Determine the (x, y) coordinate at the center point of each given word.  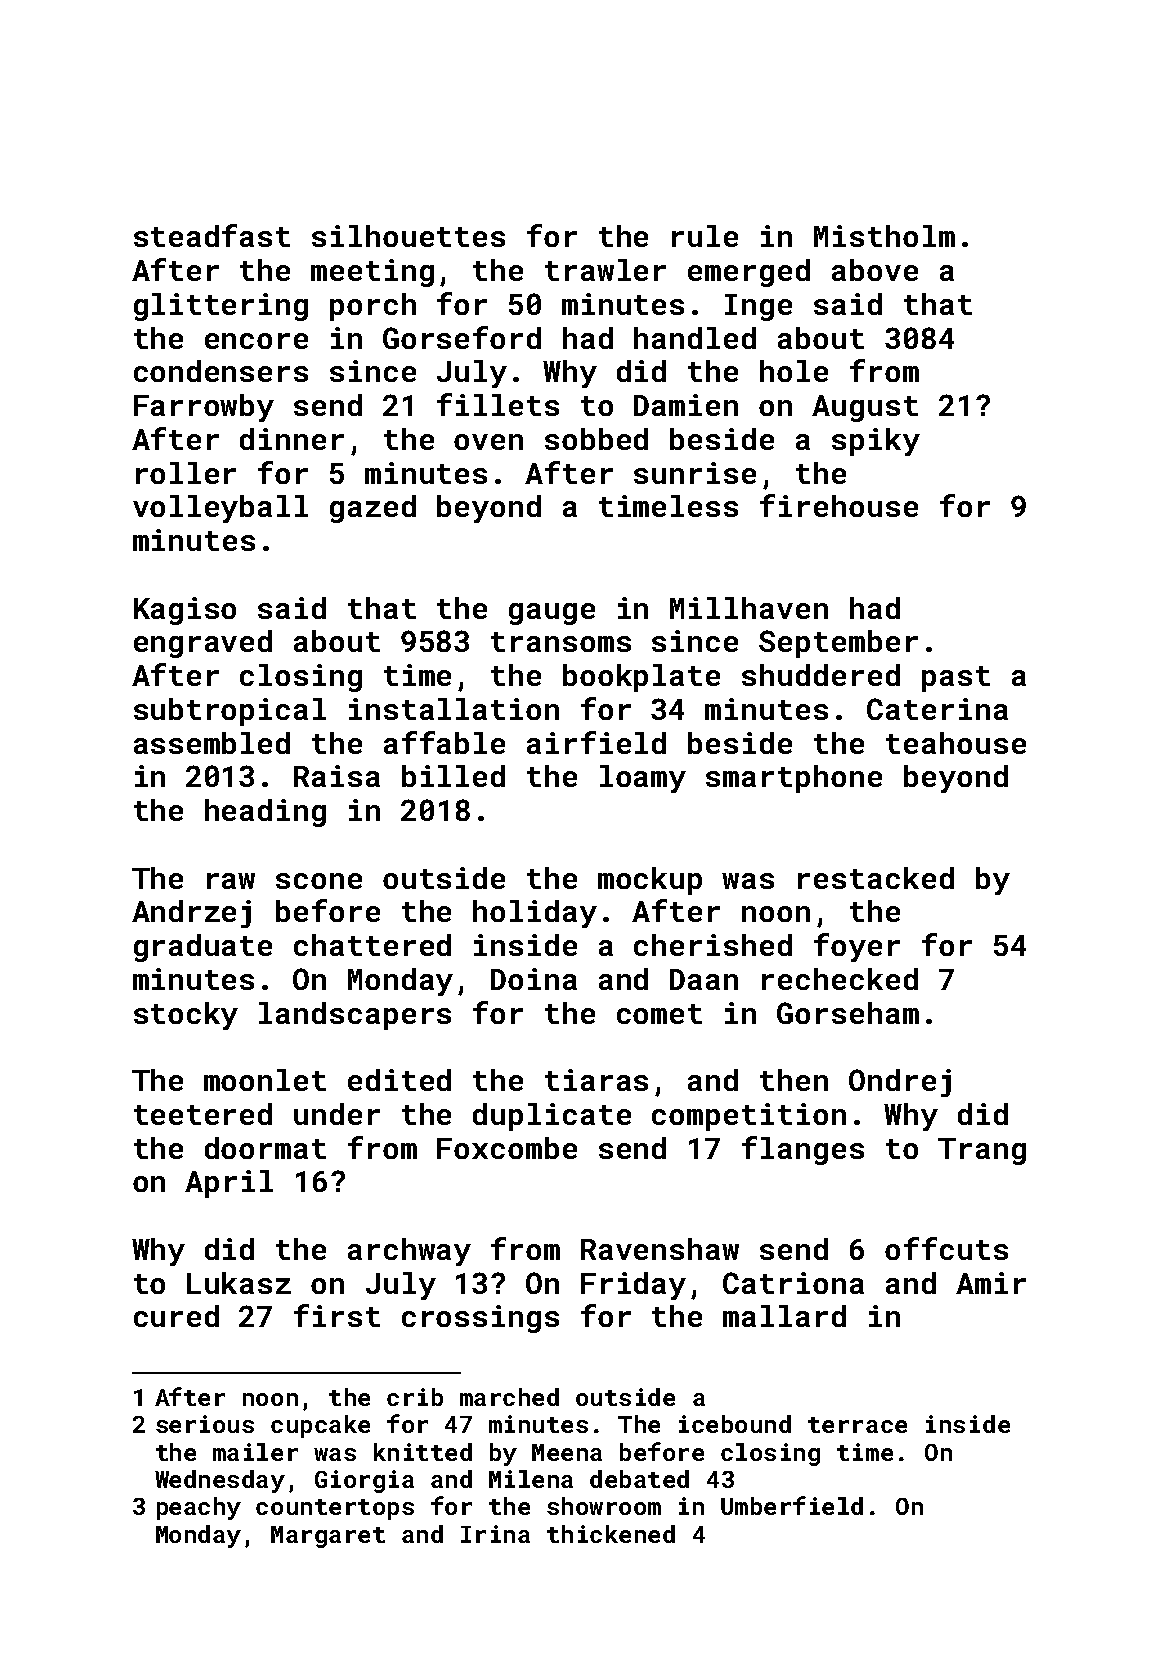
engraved (203, 644)
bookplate (641, 678)
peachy (199, 1508)
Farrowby (204, 408)
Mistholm (884, 236)
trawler (605, 270)
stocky (186, 1016)
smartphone (794, 779)
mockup (650, 881)
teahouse (956, 743)
